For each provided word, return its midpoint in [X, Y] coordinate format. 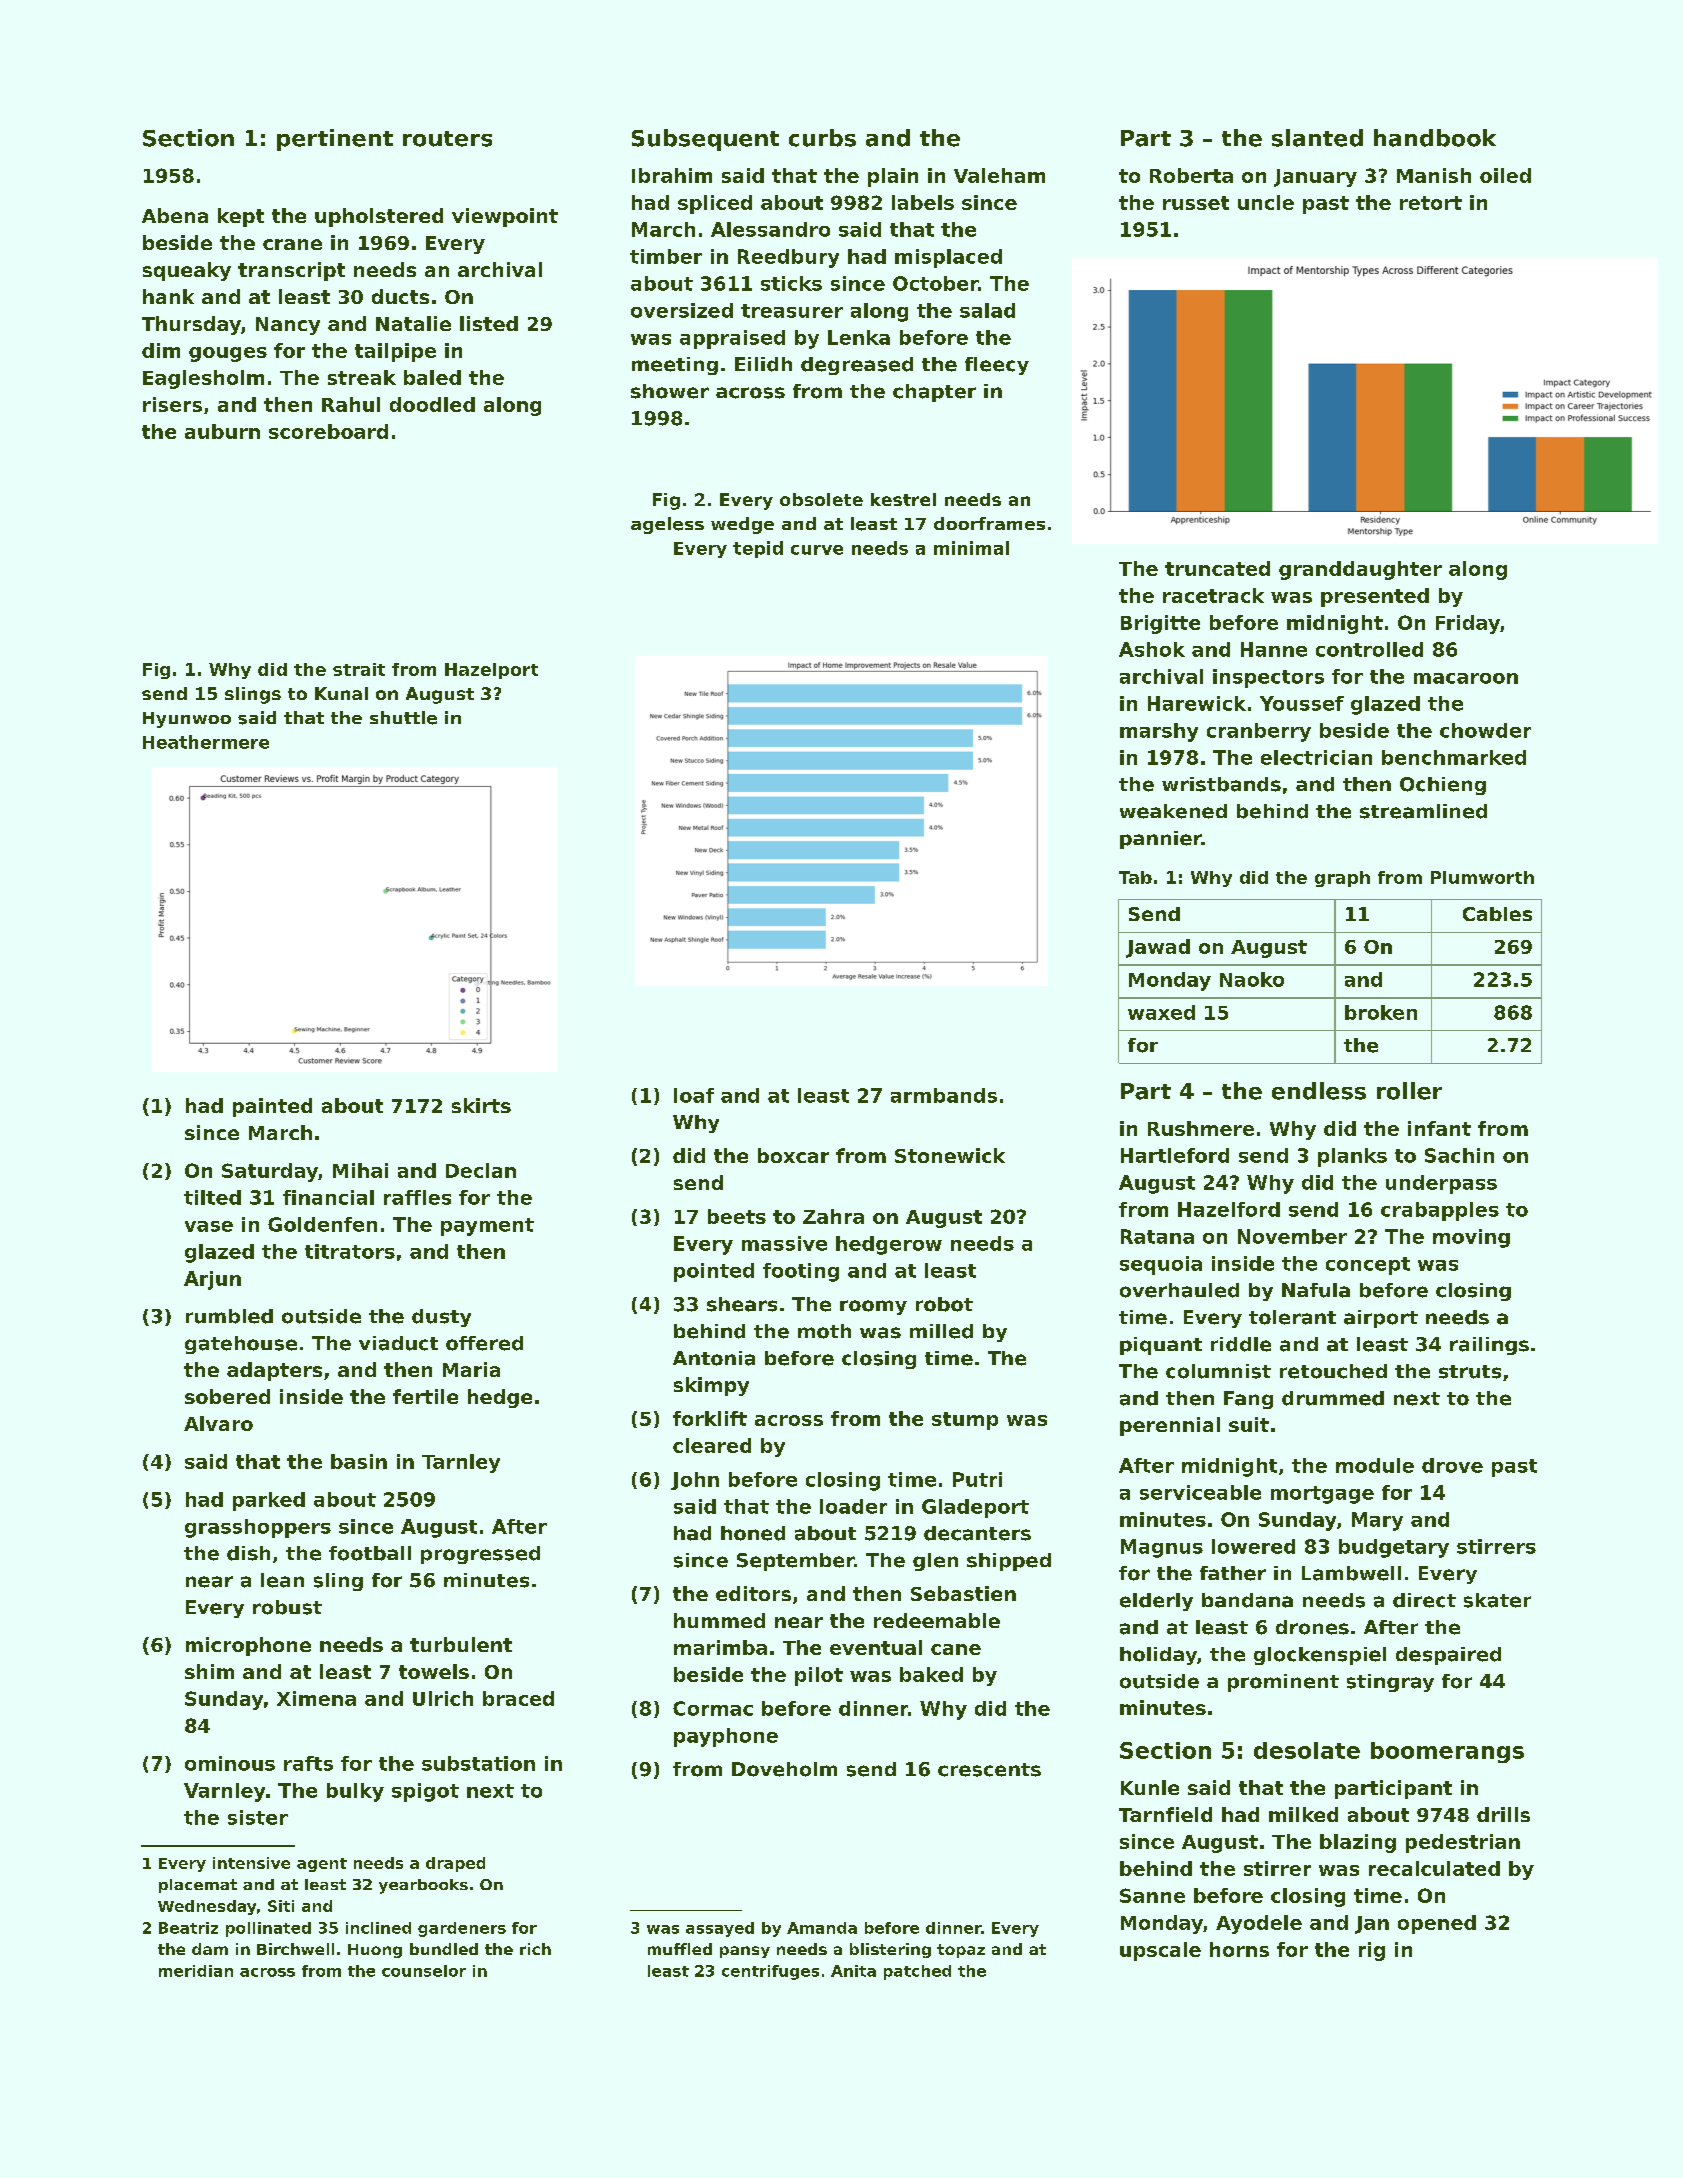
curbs [822, 138]
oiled [1505, 175]
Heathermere [206, 742]
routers [447, 139]
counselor [424, 1971]
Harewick [1197, 703]
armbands [944, 1095]
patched [917, 1972]
